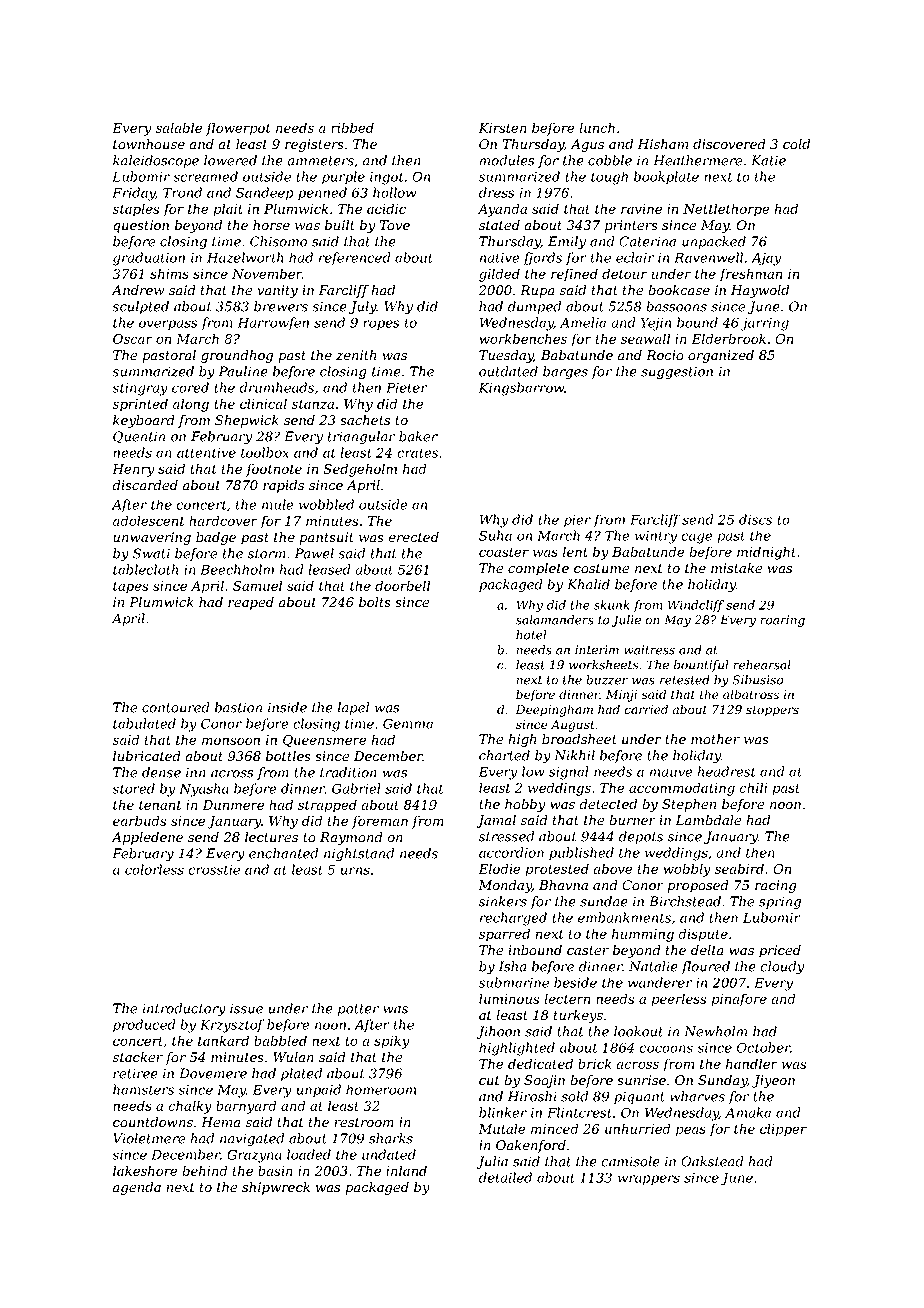 Image resolution: width=924 pixels, height=1308 pixels. Describe the element at coordinates (597, 127) in the page. I see `lunch` at that location.
